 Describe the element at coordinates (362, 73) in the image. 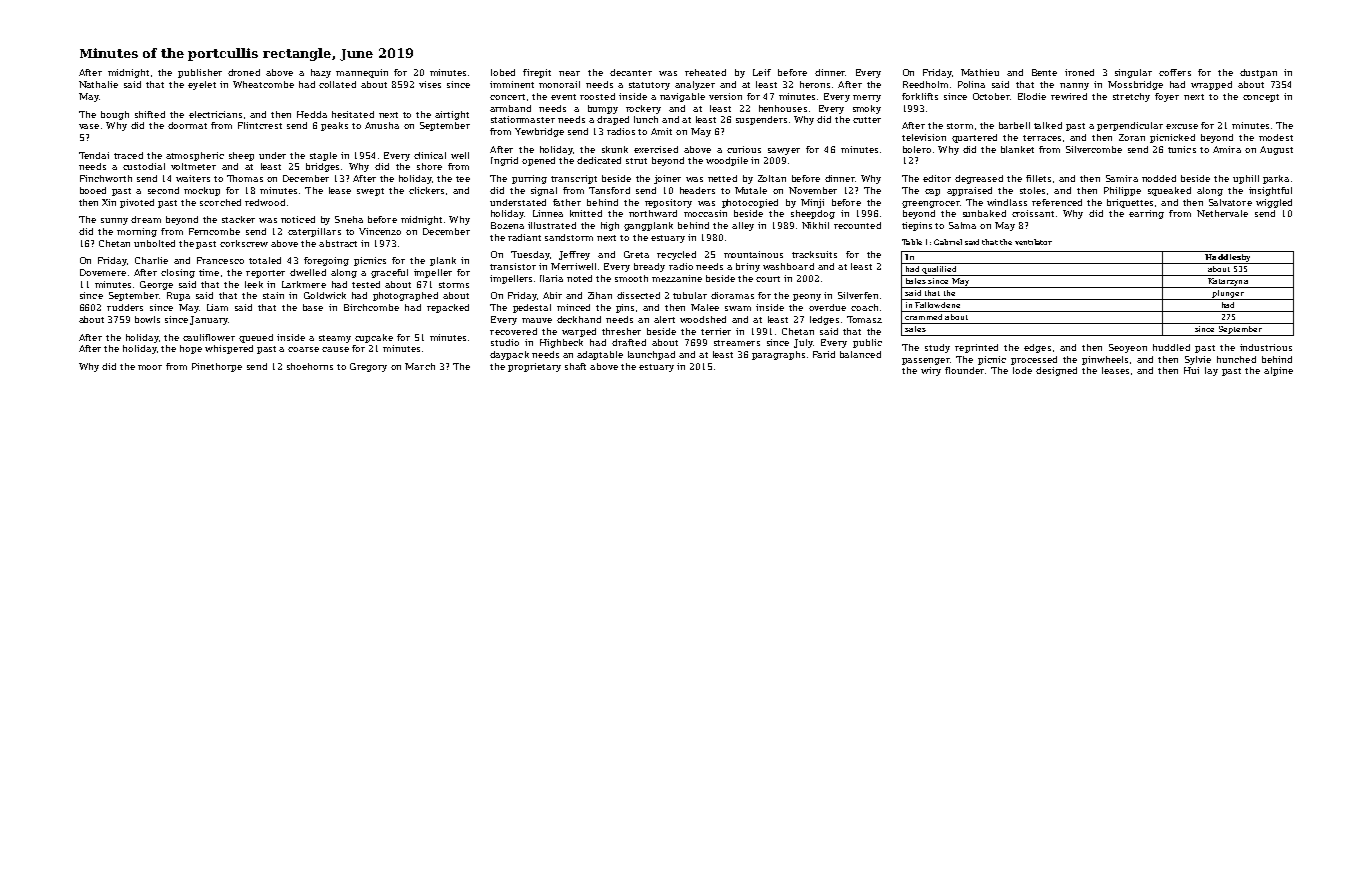

I see `mannequin` at that location.
